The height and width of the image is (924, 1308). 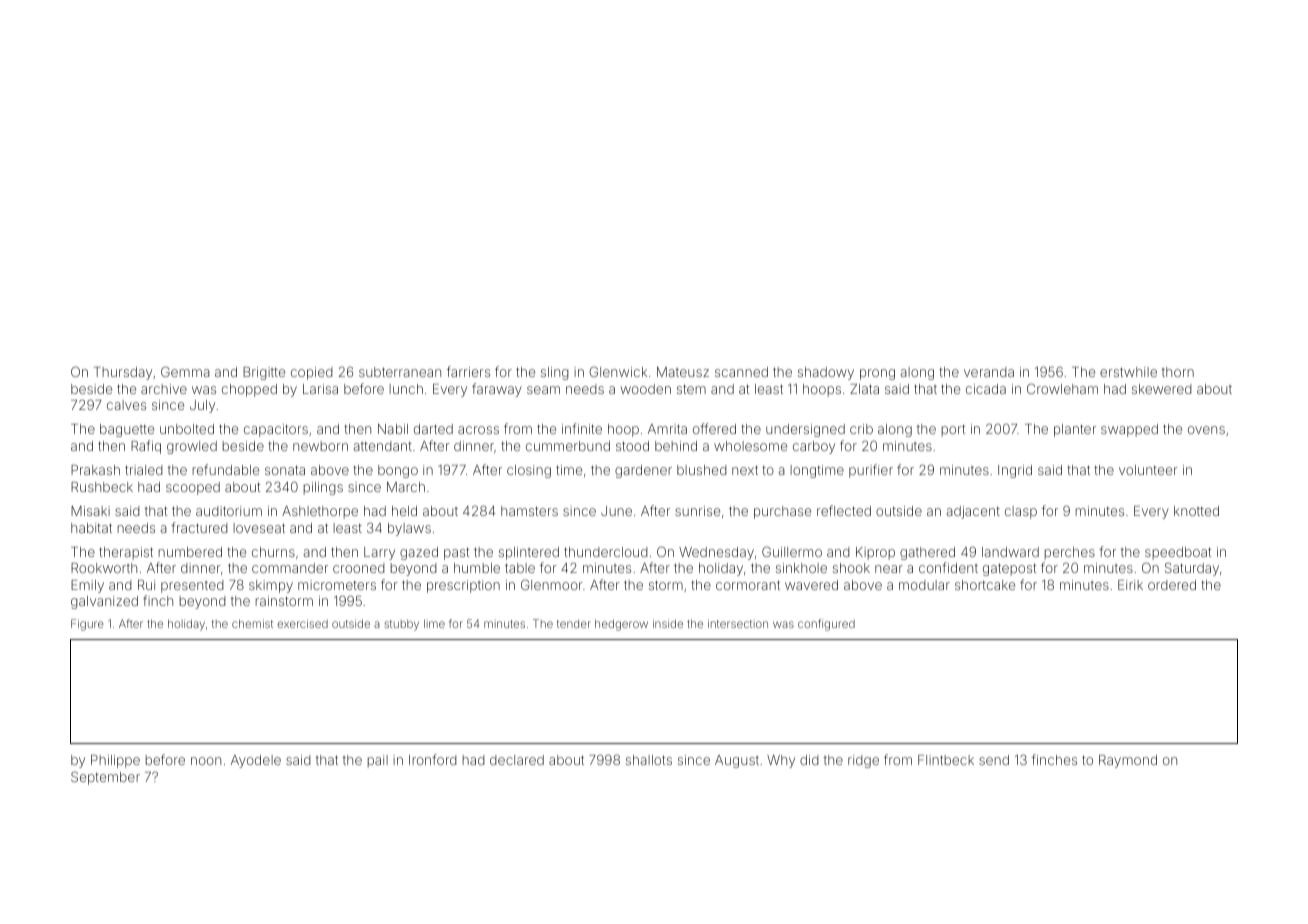 What do you see at coordinates (1129, 430) in the image?
I see `swapped` at bounding box center [1129, 430].
